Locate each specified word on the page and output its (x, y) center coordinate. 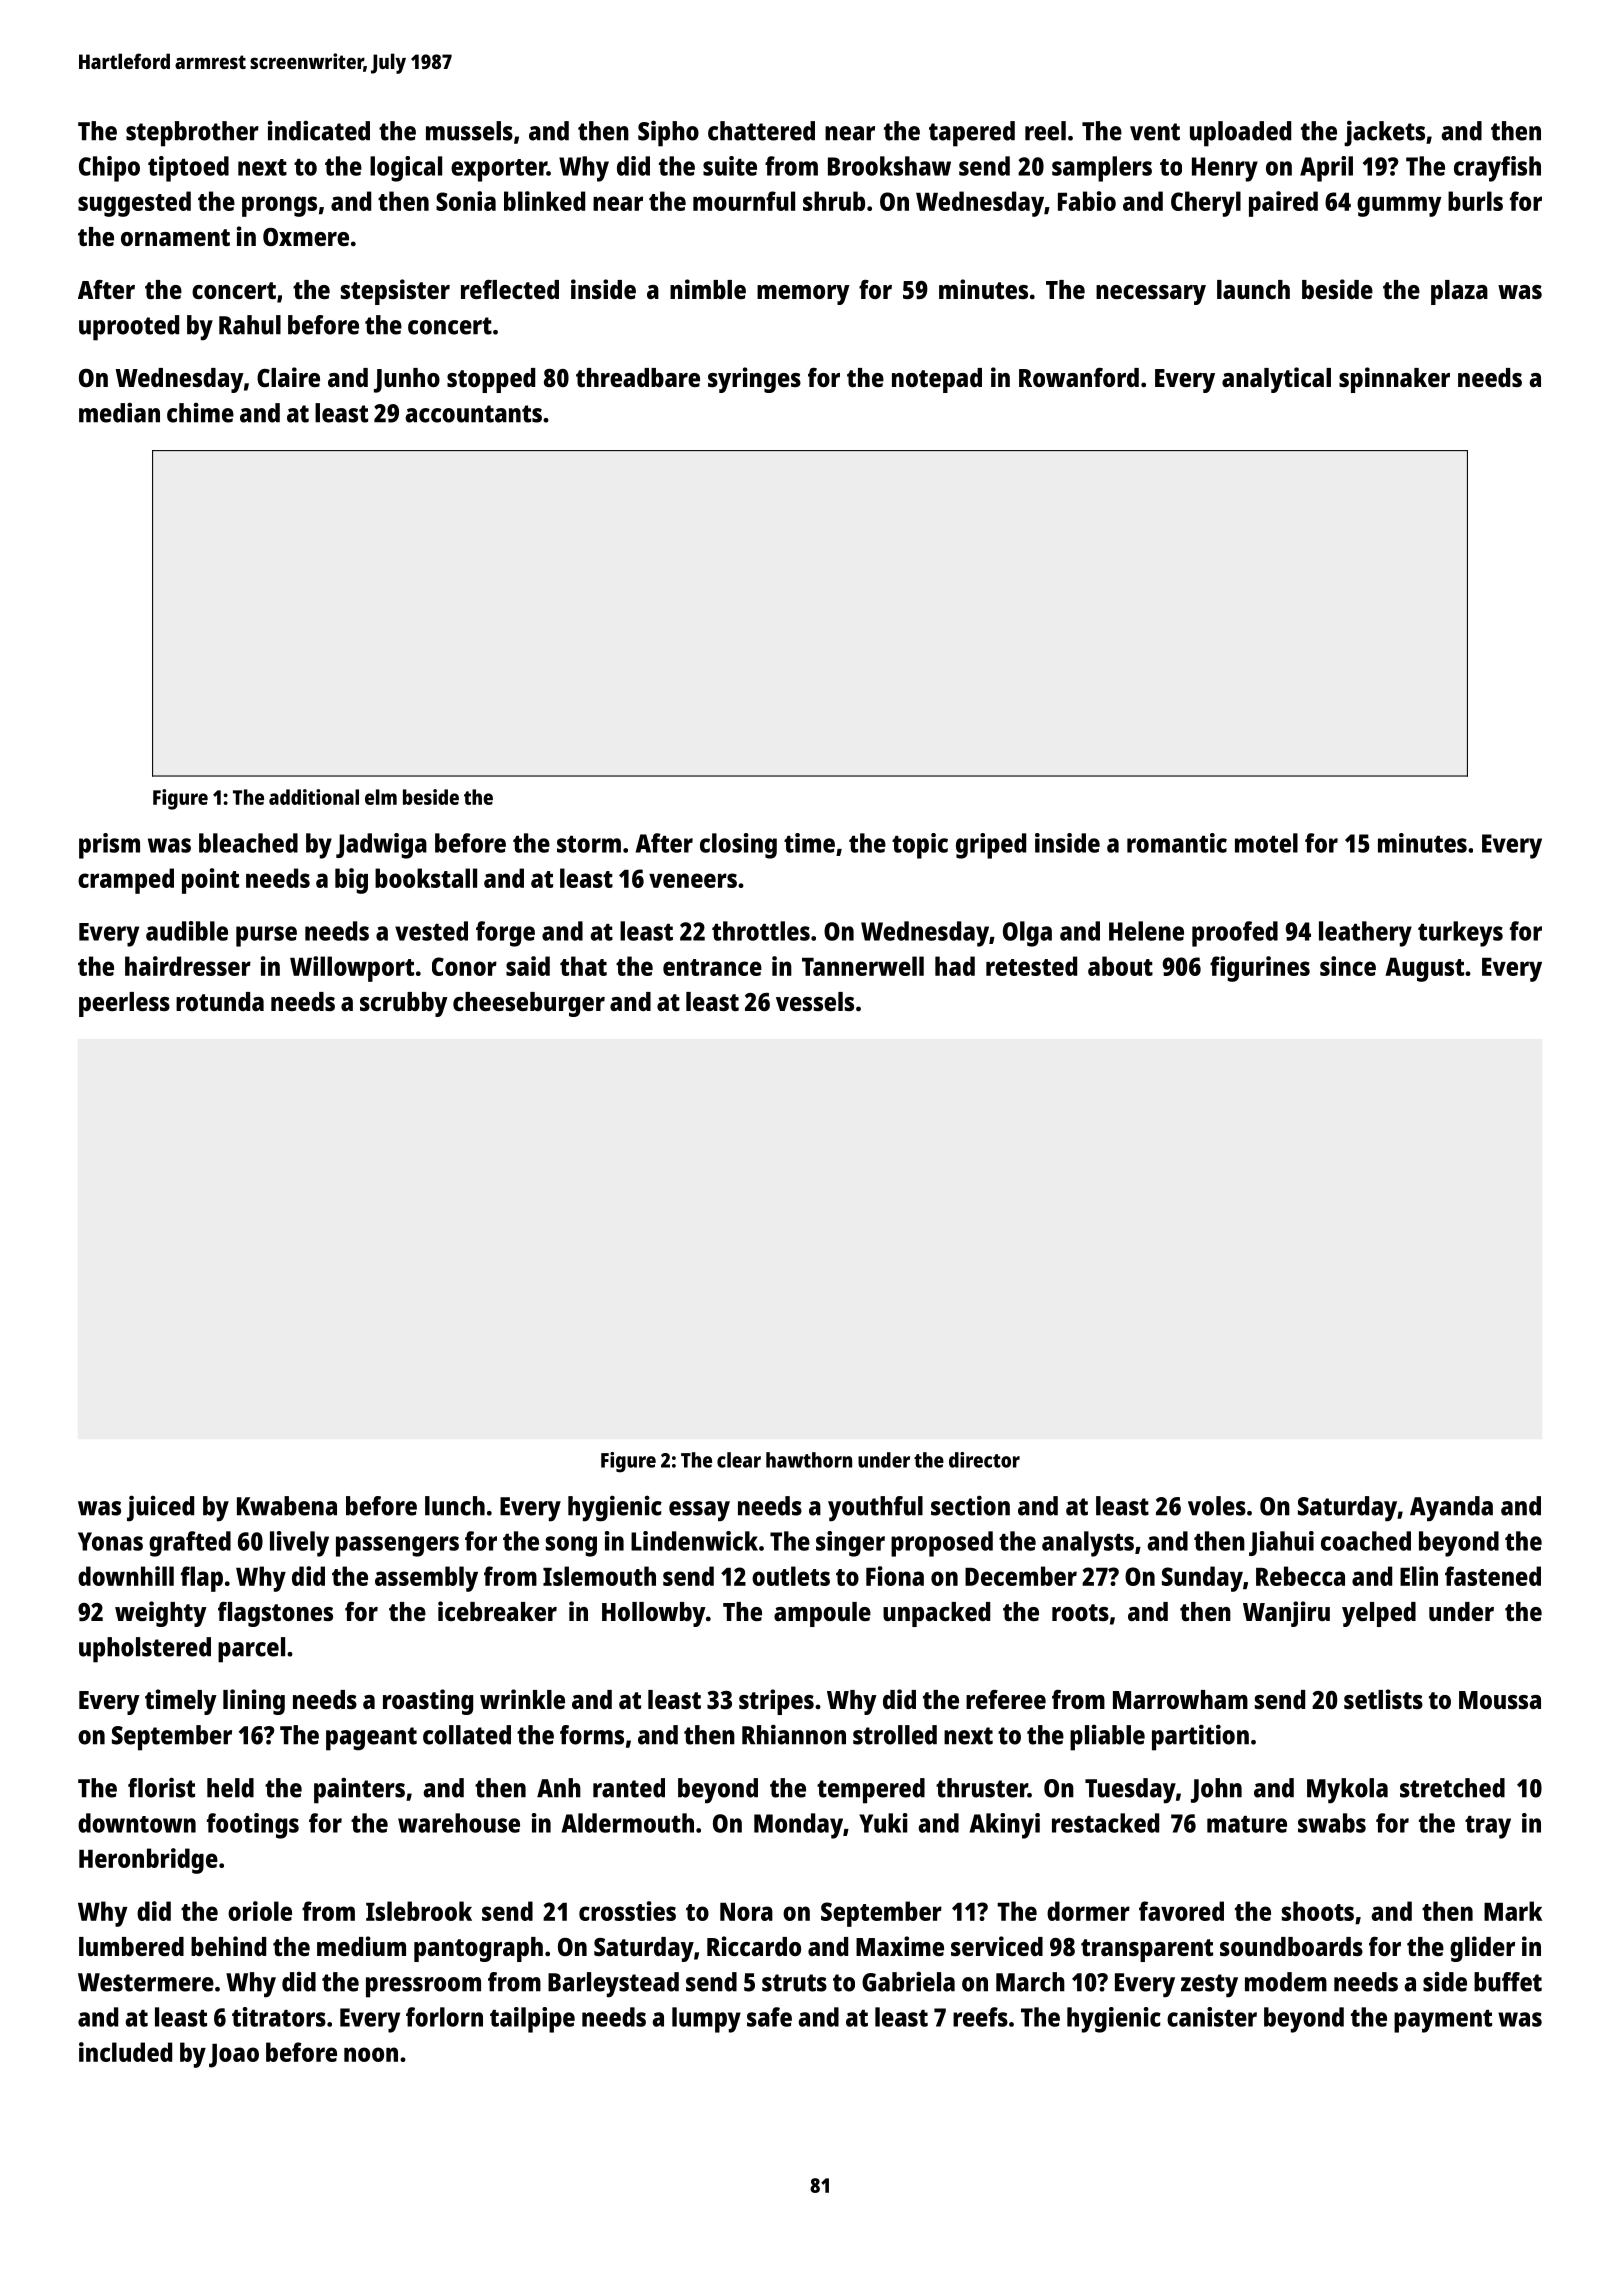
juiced (160, 1508)
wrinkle (522, 1699)
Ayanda (1451, 1509)
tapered (972, 134)
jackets (1384, 133)
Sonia (466, 201)
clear (739, 1460)
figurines (1260, 969)
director (984, 1460)
